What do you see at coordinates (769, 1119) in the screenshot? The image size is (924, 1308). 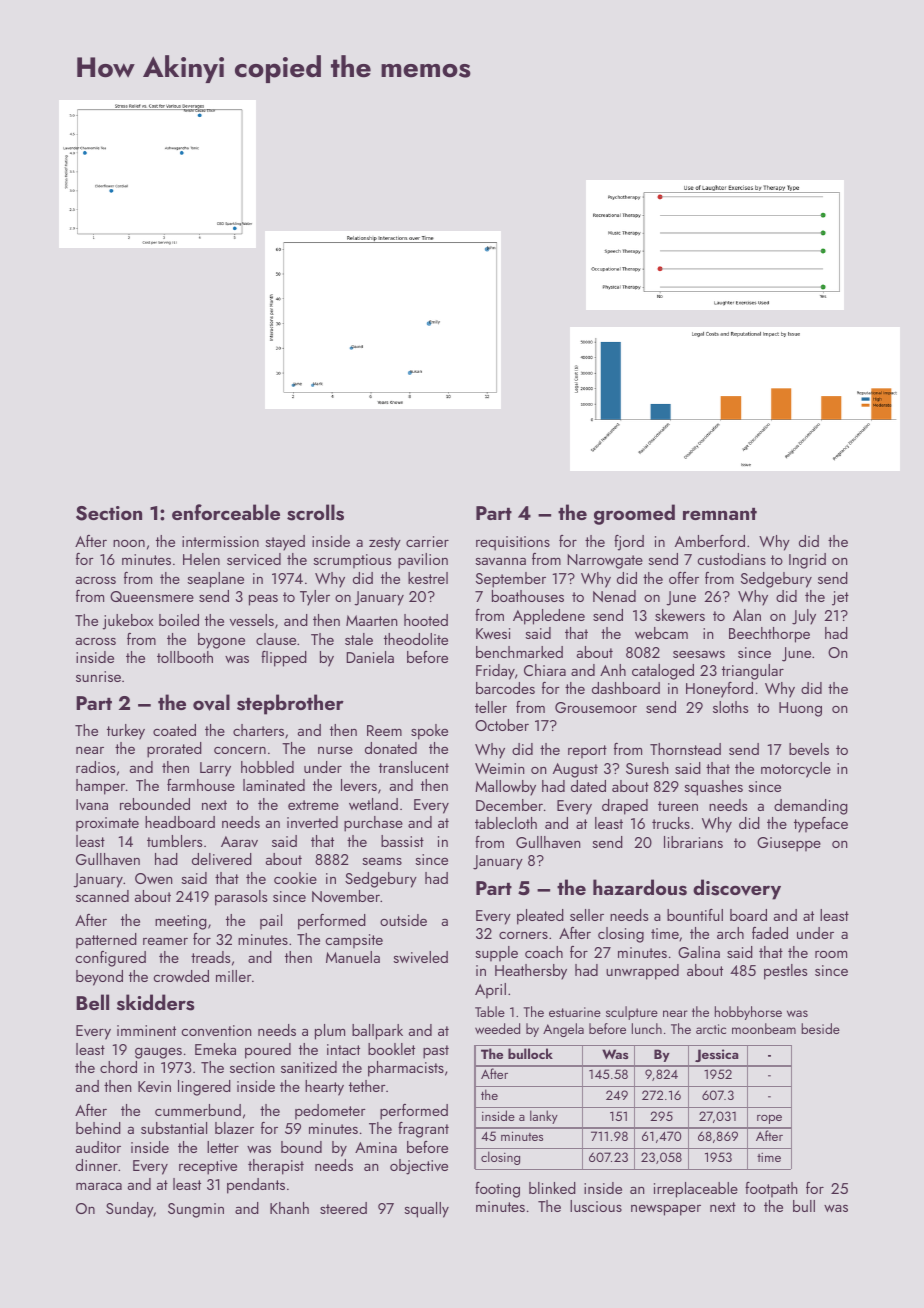 I see `rope` at bounding box center [769, 1119].
